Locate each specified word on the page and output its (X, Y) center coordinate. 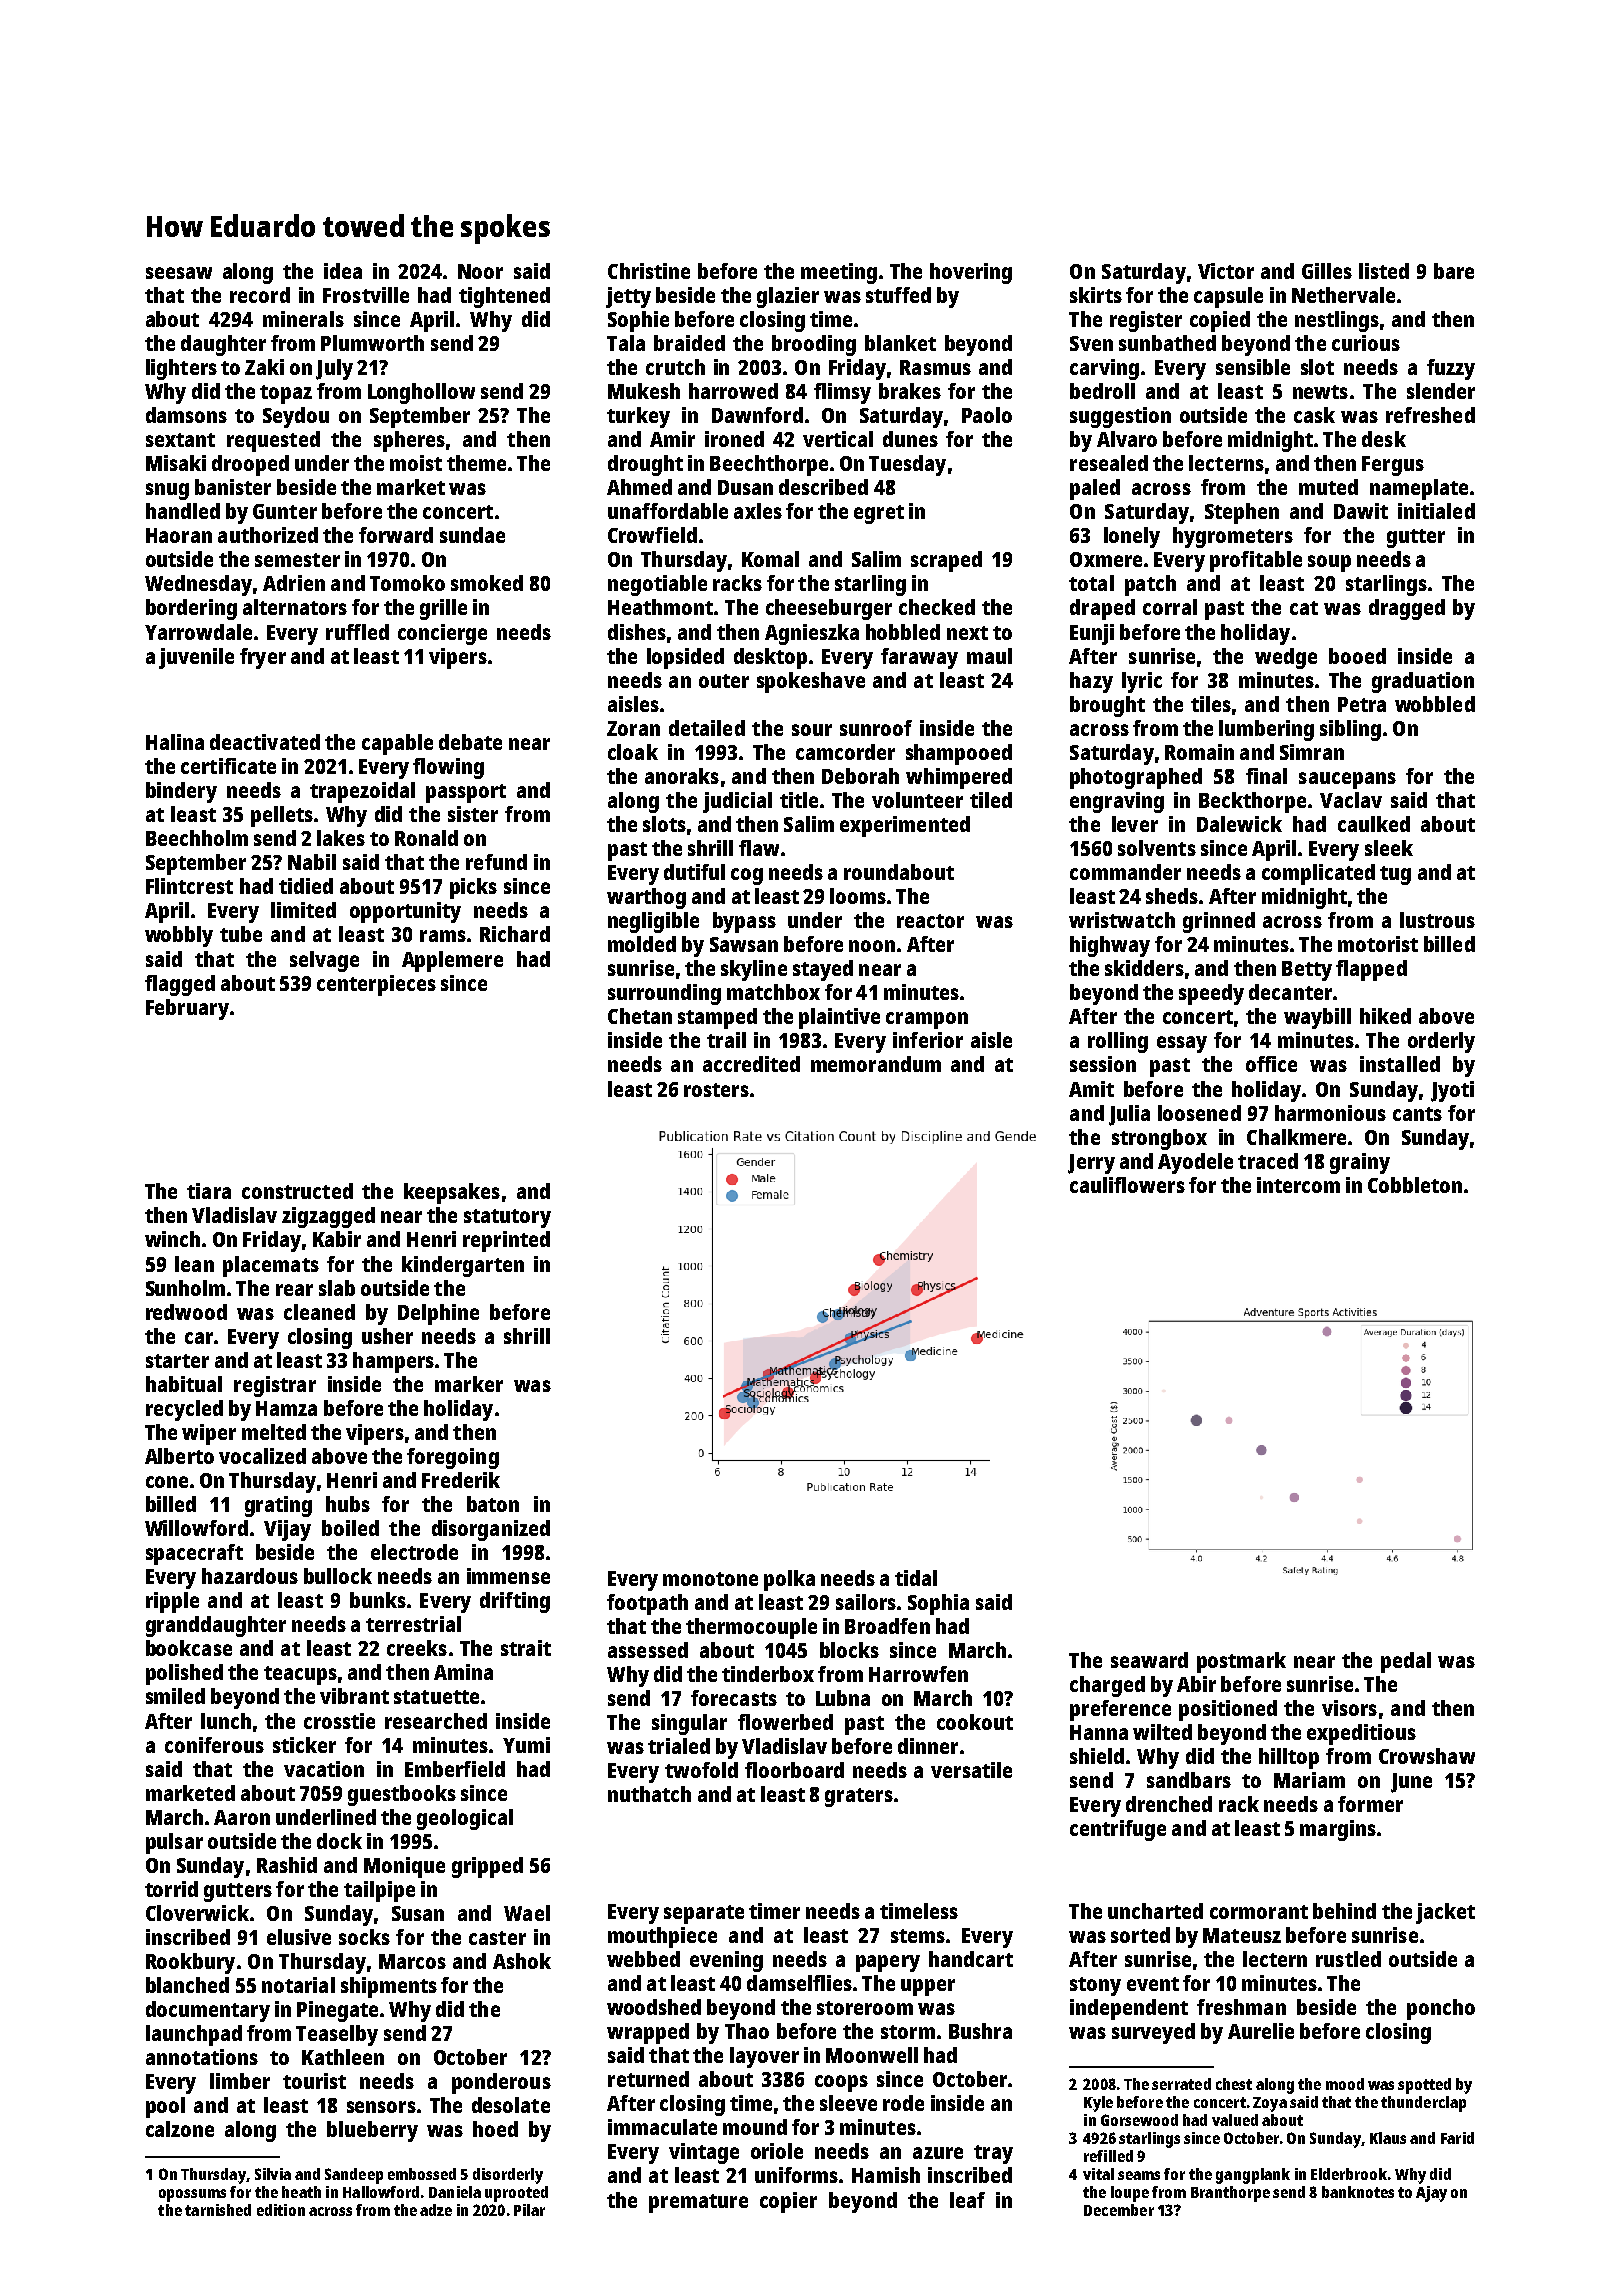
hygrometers (1233, 537)
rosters (716, 1090)
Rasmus (935, 367)
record (260, 295)
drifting (515, 1602)
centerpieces (376, 985)
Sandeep (354, 2176)
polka (789, 1580)
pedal (1406, 1662)
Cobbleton (1415, 1185)
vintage (704, 2153)
